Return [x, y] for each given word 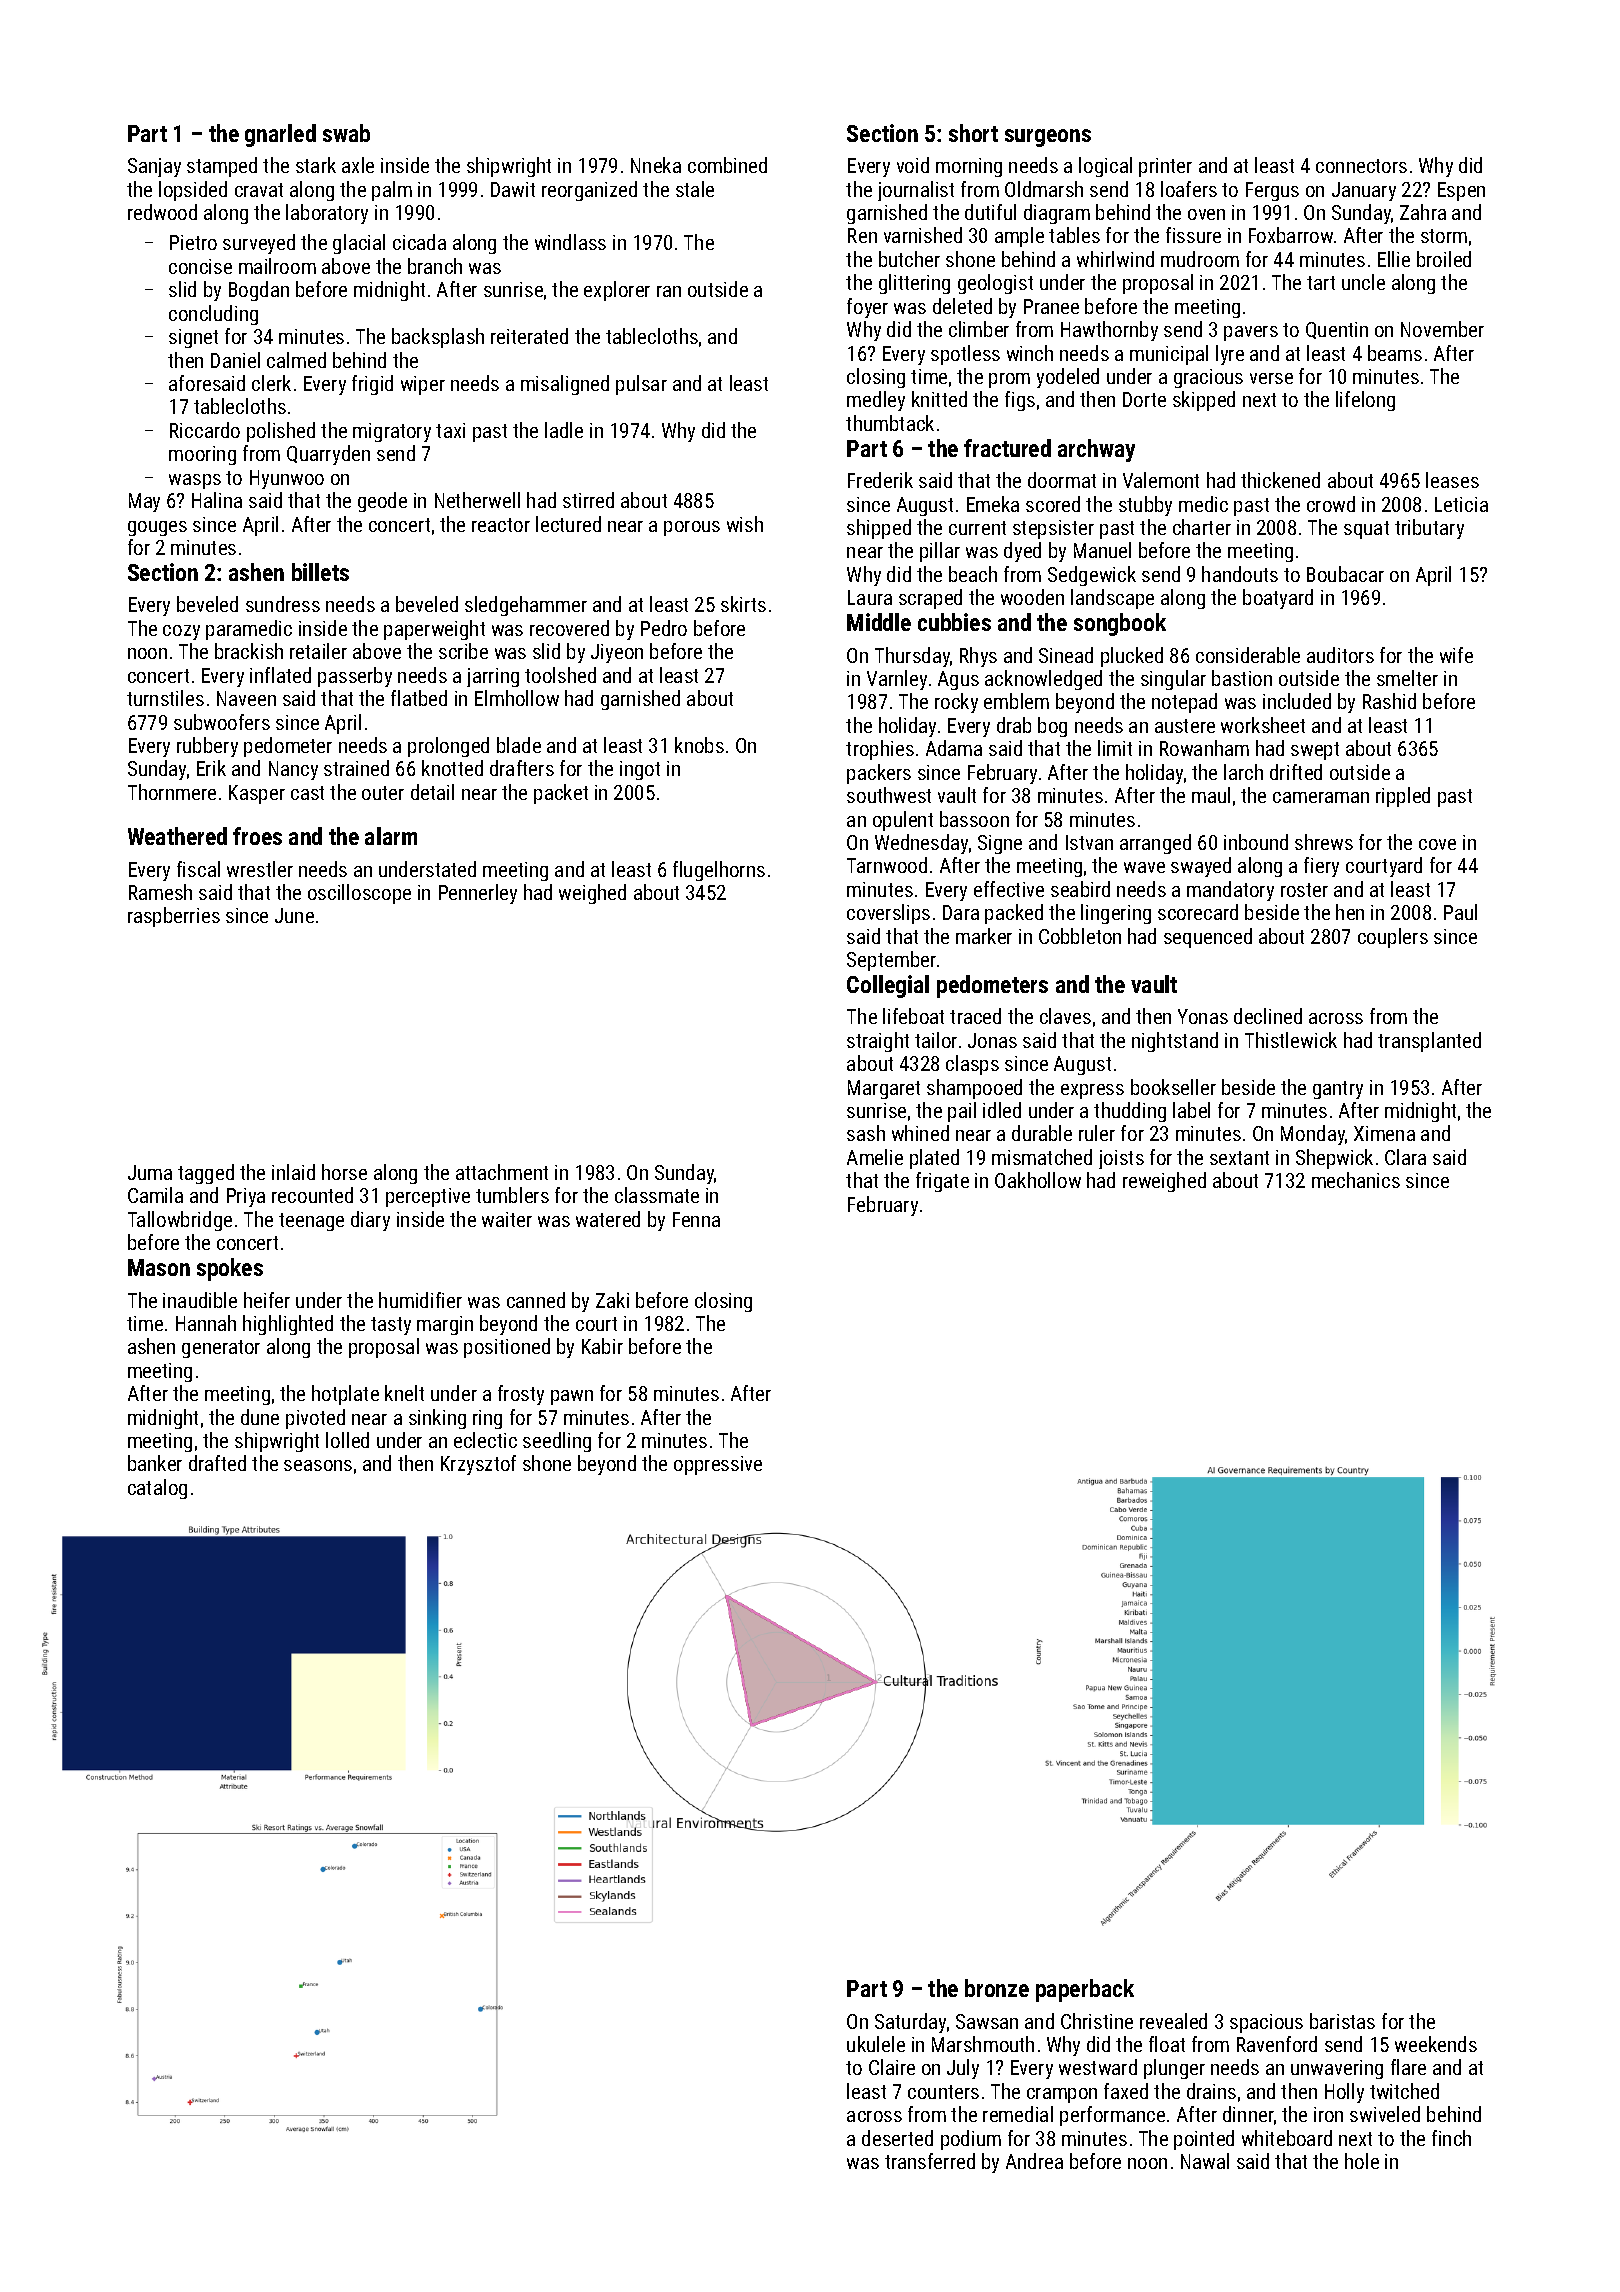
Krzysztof [478, 1465]
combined [727, 165]
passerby [355, 677]
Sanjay [154, 167]
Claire [892, 2067]
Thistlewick [1291, 1040]
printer [1165, 167]
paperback [1085, 1990]
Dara [961, 912]
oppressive [718, 1465]
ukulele [876, 2044]
